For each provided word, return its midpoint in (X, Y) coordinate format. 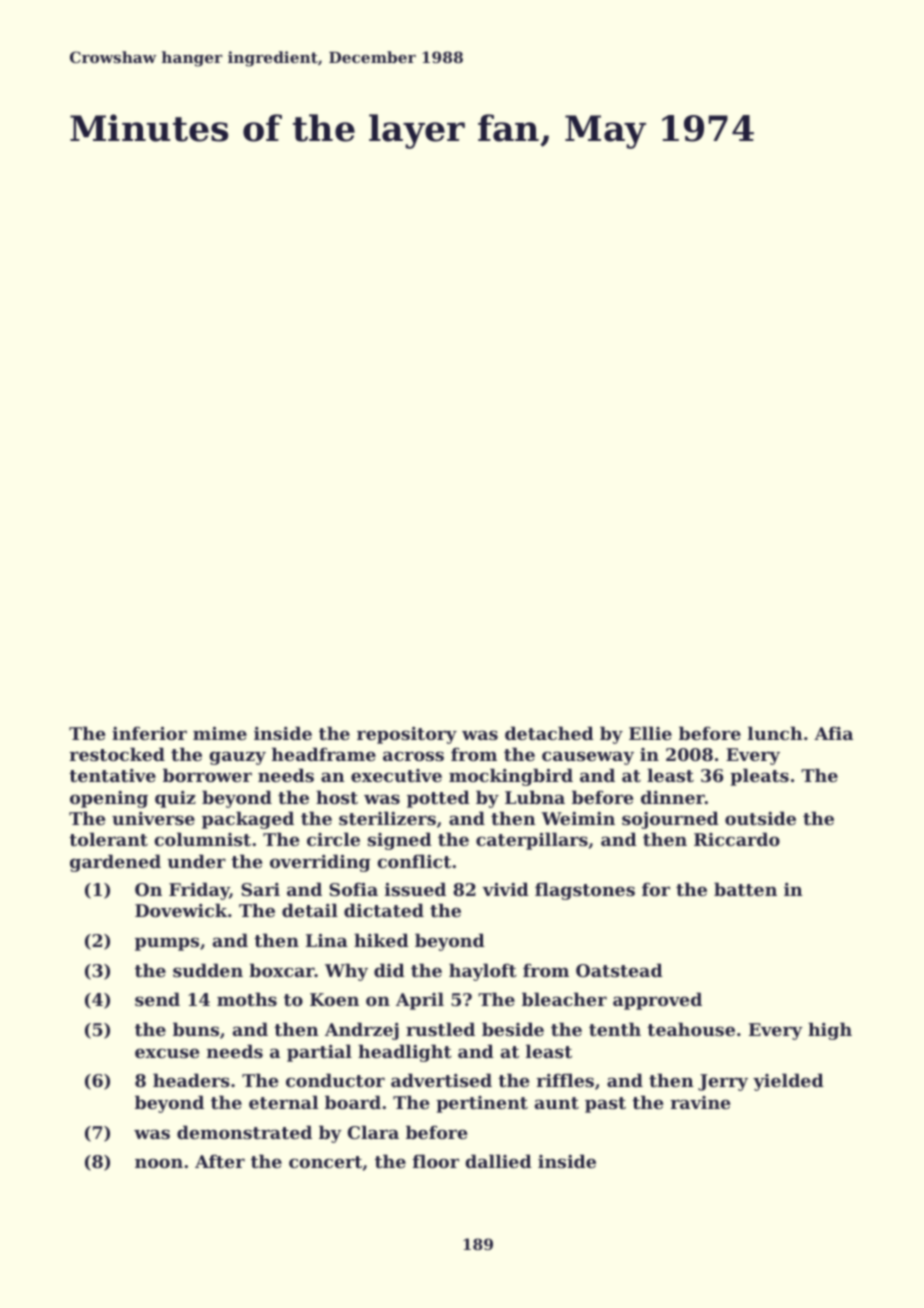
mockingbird (511, 777)
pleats (759, 777)
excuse (167, 1053)
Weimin (578, 818)
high (830, 1031)
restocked (117, 754)
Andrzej (362, 1031)
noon (159, 1163)
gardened (115, 863)
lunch (775, 733)
